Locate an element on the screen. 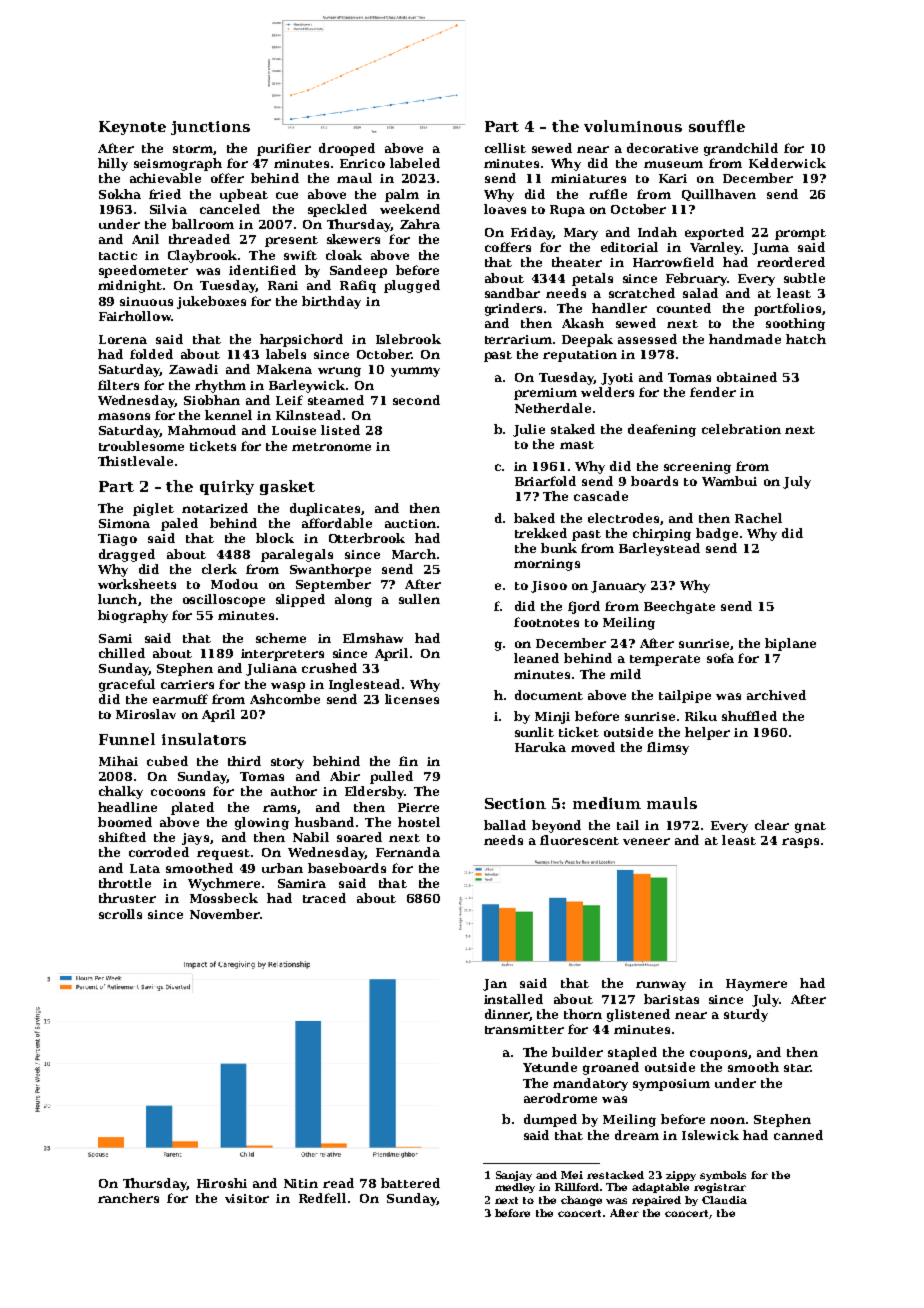  souffle is located at coordinates (717, 126).
